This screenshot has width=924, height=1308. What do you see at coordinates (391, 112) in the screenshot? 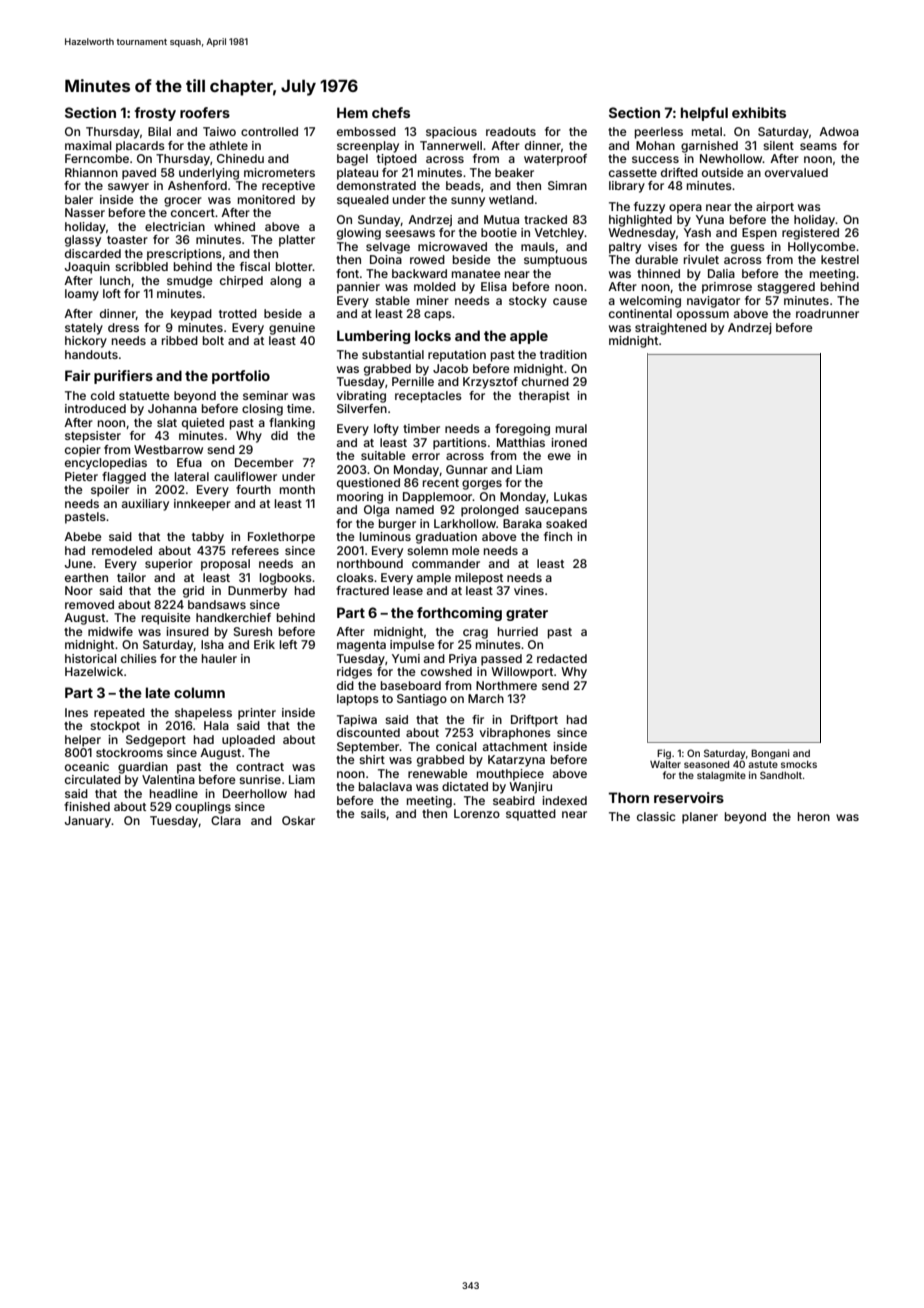
I see `chefs` at bounding box center [391, 112].
